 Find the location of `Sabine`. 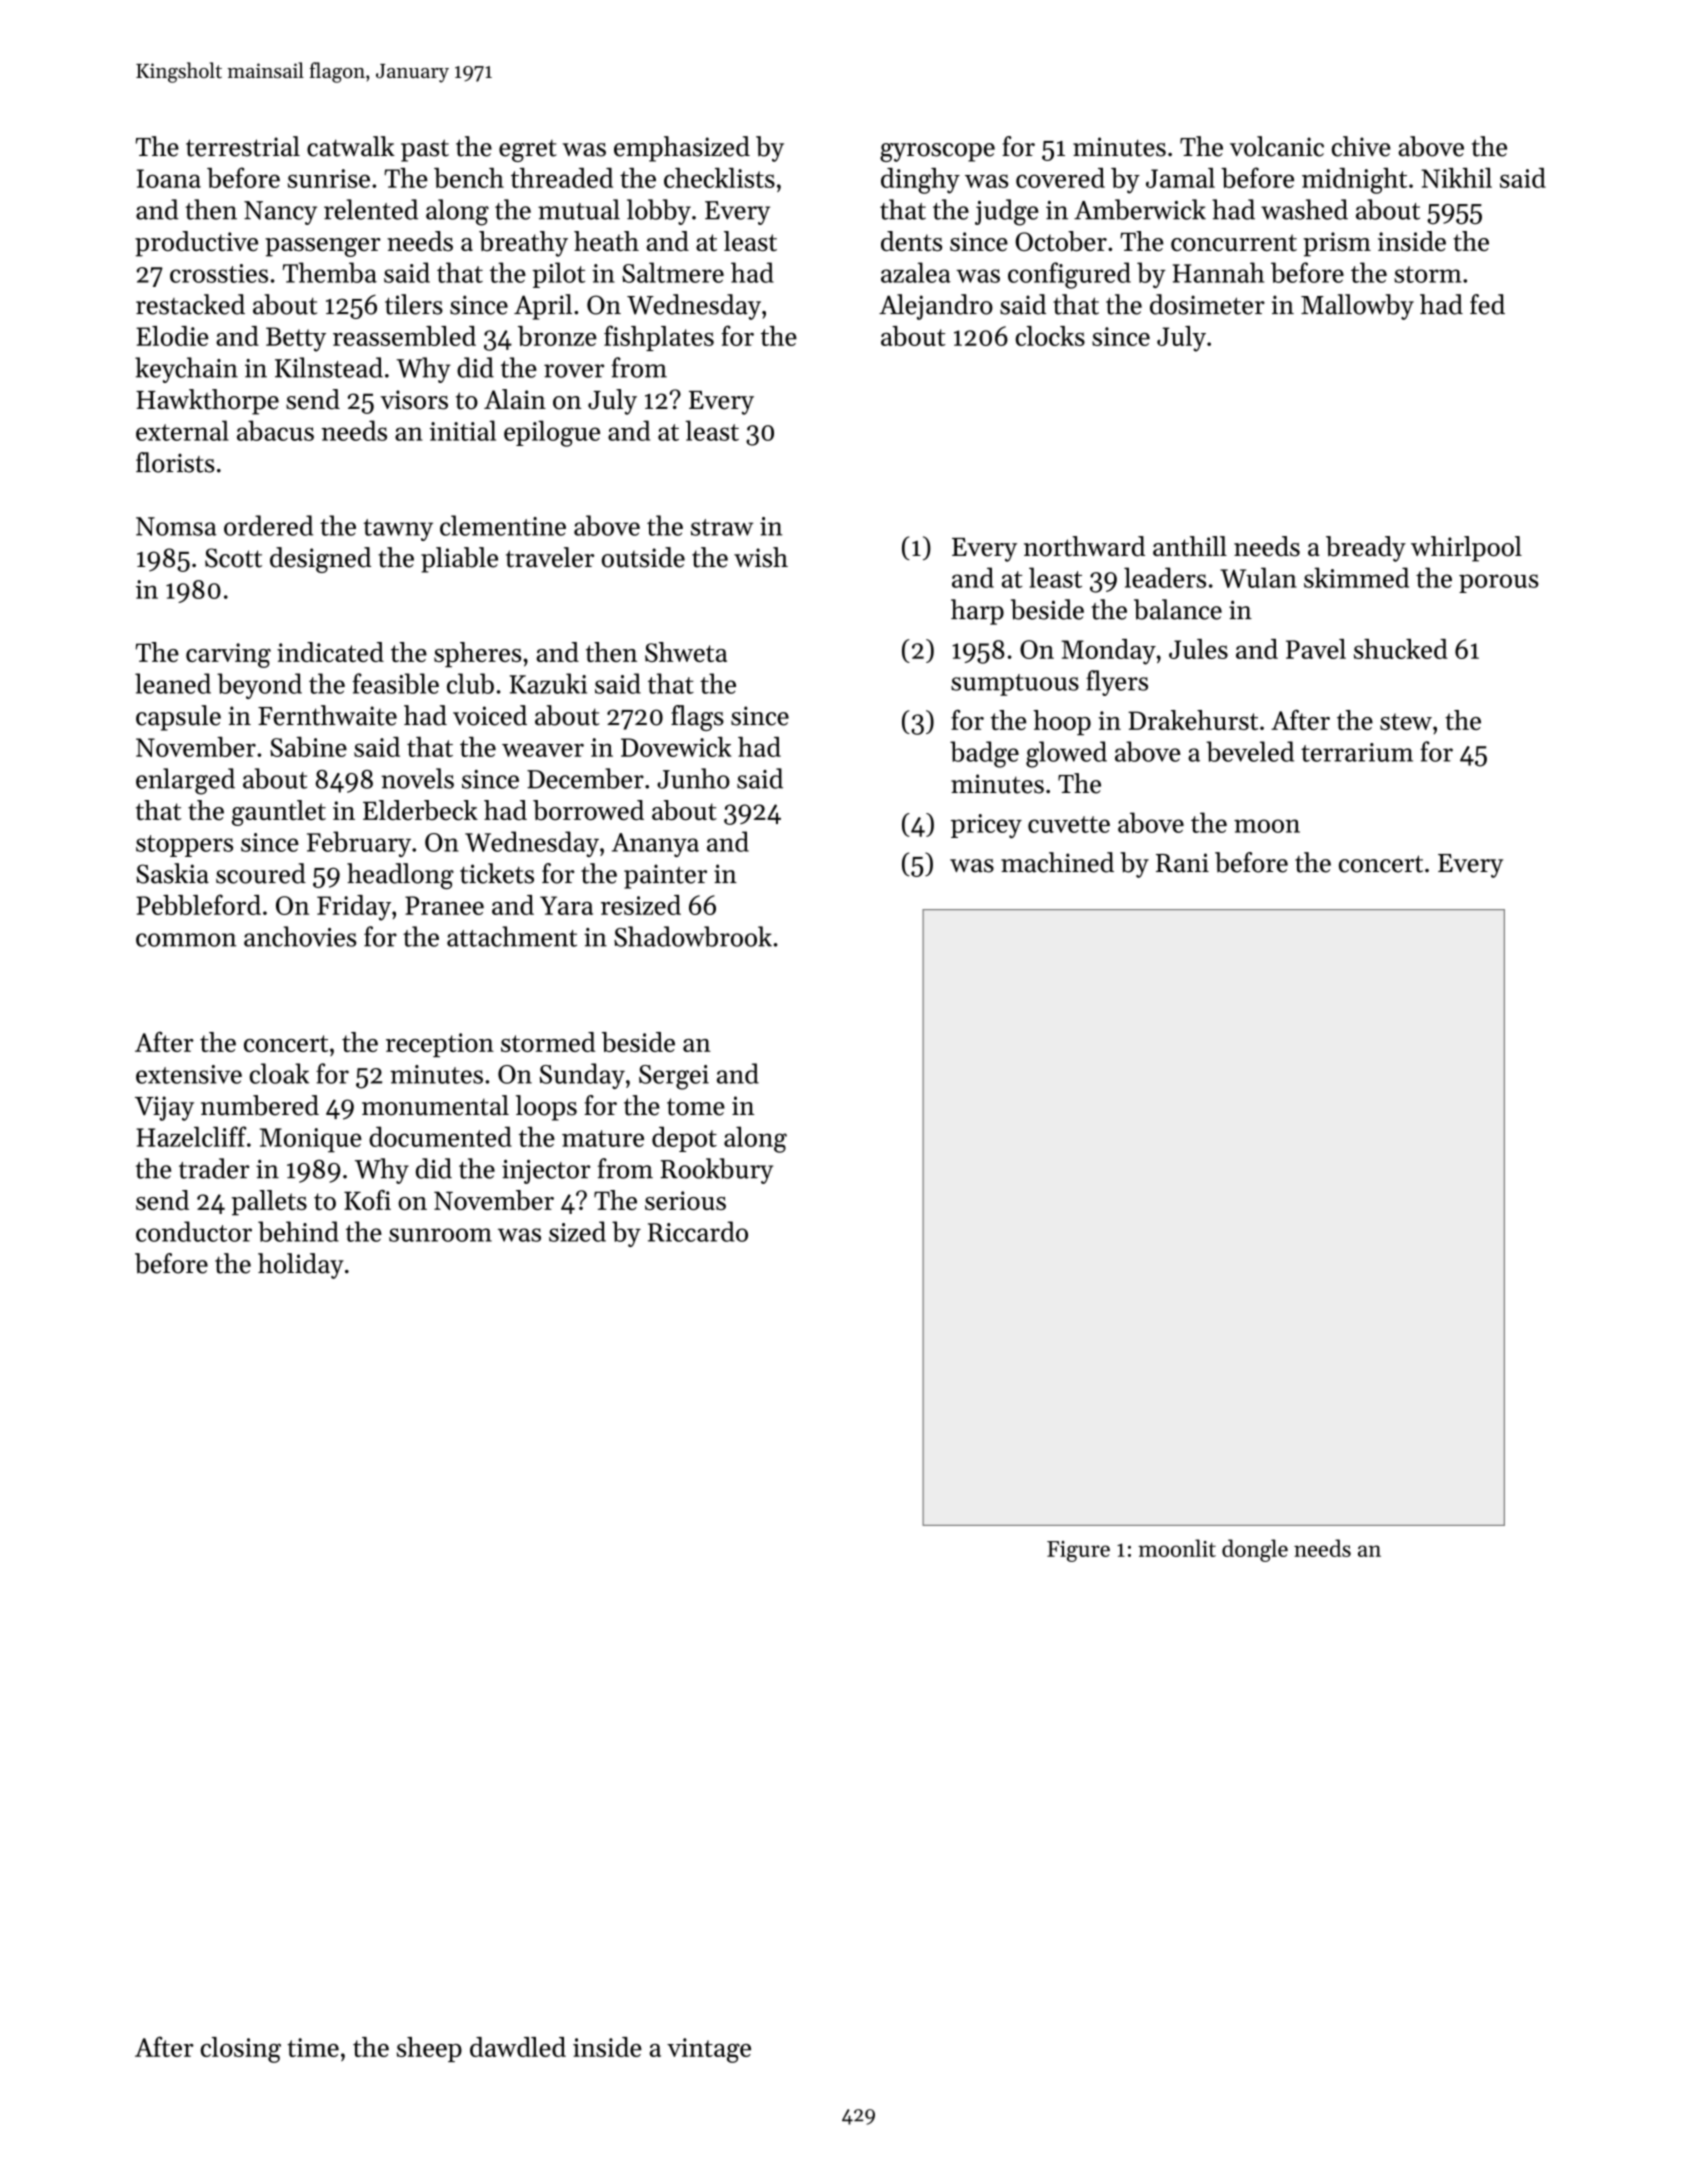

Sabine is located at coordinates (308, 747).
